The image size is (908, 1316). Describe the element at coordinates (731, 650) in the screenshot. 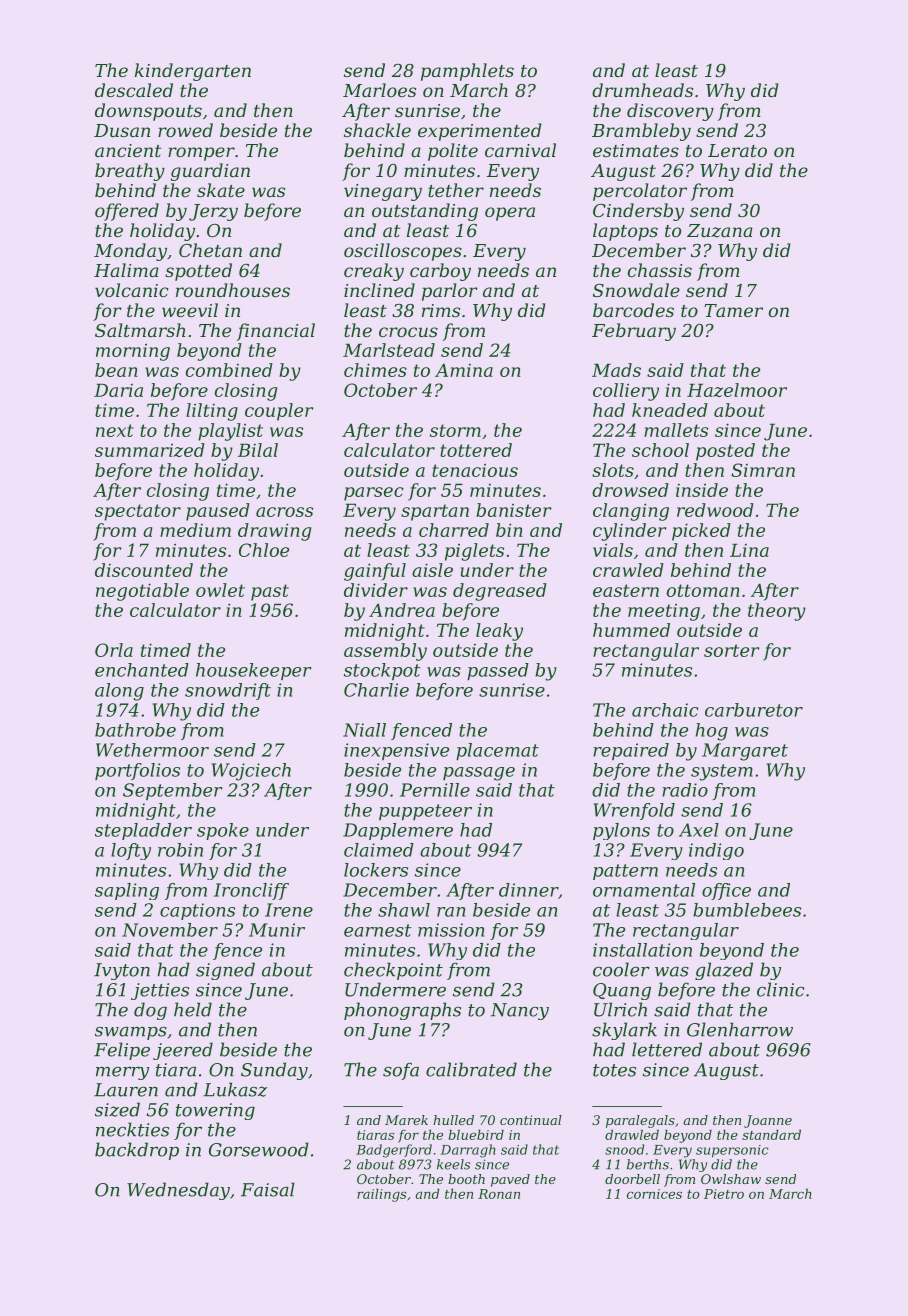

I see `sorter` at that location.
